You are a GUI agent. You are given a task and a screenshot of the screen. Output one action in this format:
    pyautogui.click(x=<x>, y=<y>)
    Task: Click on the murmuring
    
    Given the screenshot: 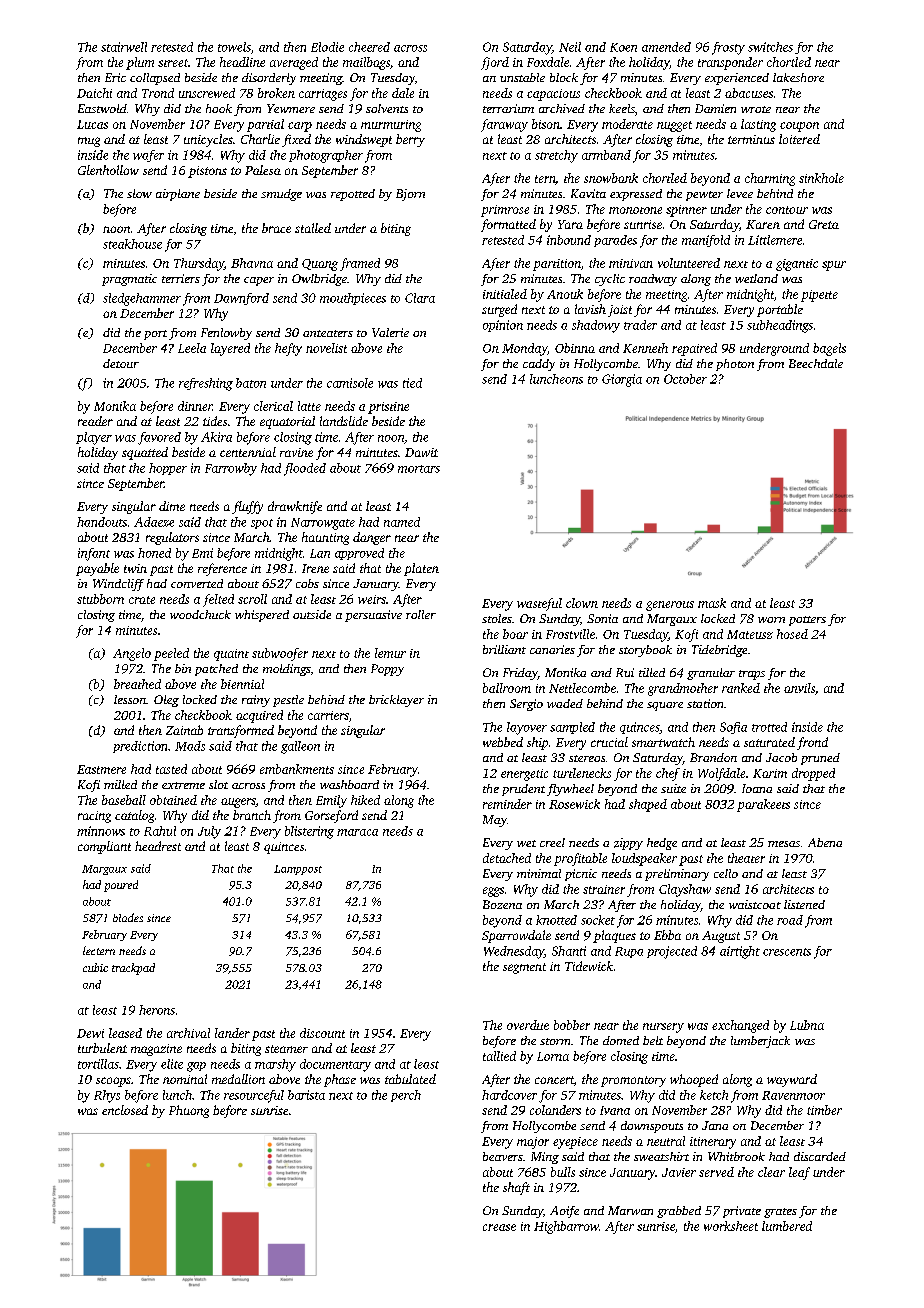 What is the action you would take?
    pyautogui.click(x=391, y=126)
